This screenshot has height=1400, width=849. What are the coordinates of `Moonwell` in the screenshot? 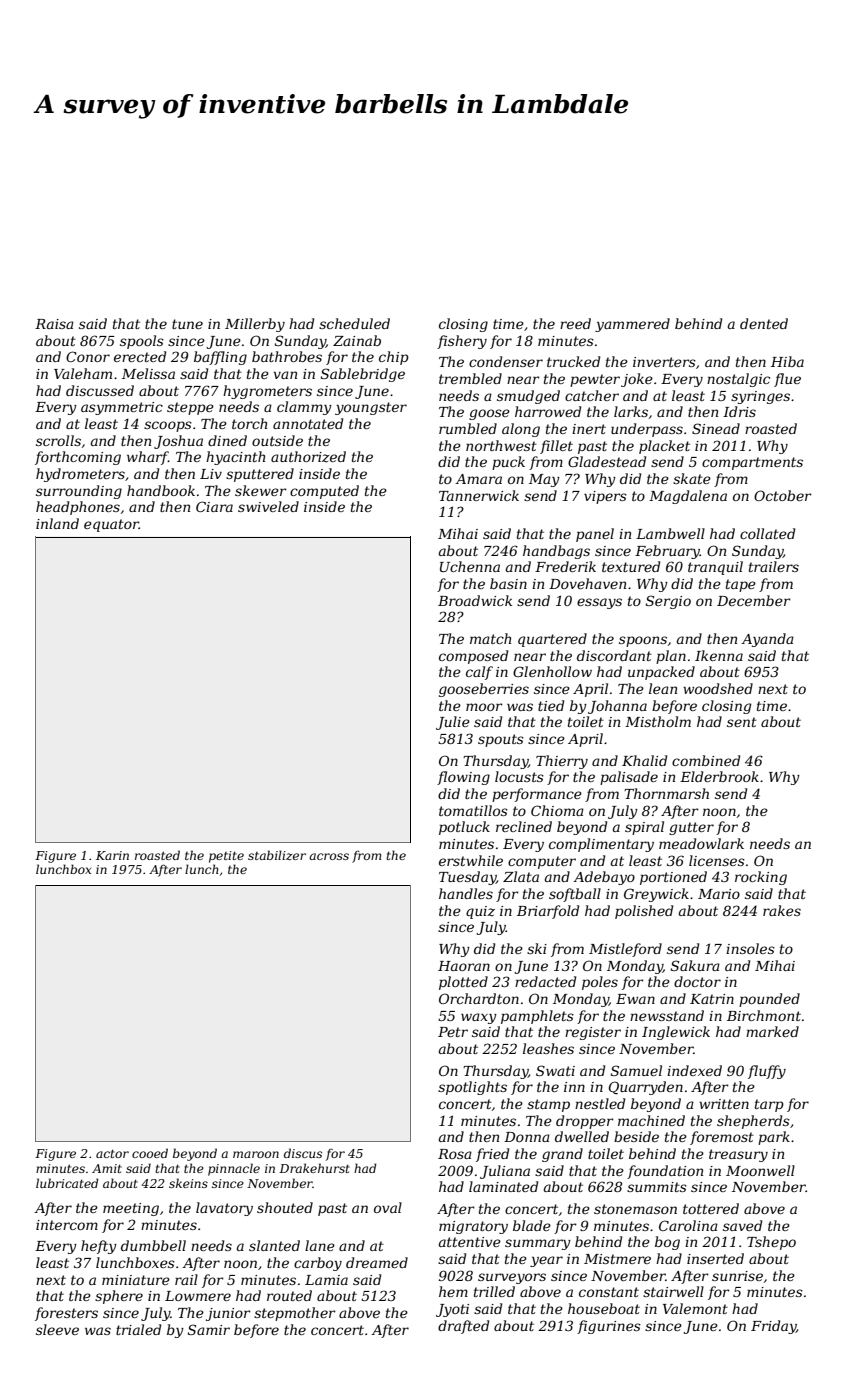 It's located at (760, 1170).
